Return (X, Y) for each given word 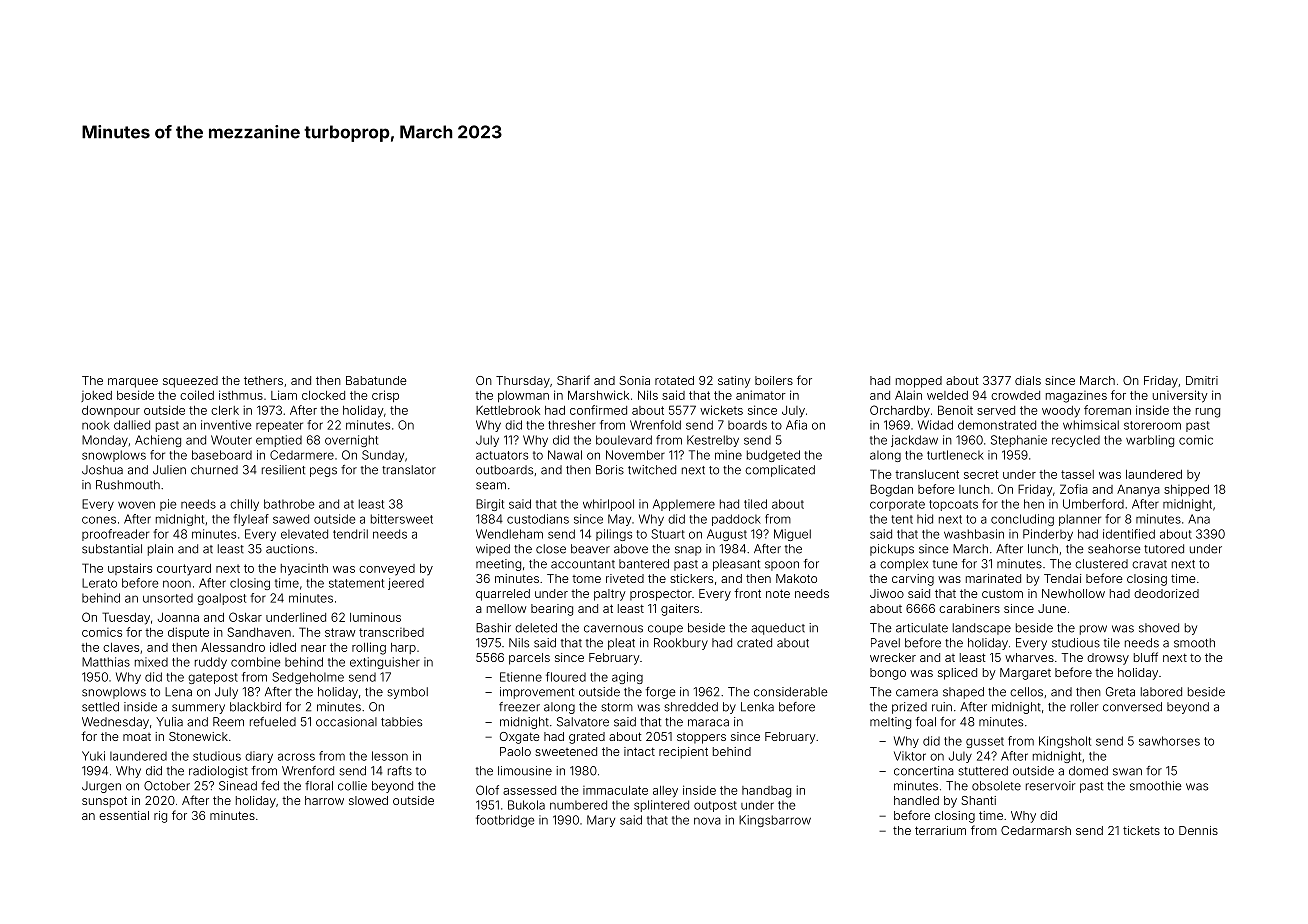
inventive (226, 425)
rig (160, 817)
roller (1085, 707)
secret (981, 474)
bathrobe (289, 504)
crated (754, 643)
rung (1208, 413)
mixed (151, 662)
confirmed (598, 410)
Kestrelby (713, 441)
